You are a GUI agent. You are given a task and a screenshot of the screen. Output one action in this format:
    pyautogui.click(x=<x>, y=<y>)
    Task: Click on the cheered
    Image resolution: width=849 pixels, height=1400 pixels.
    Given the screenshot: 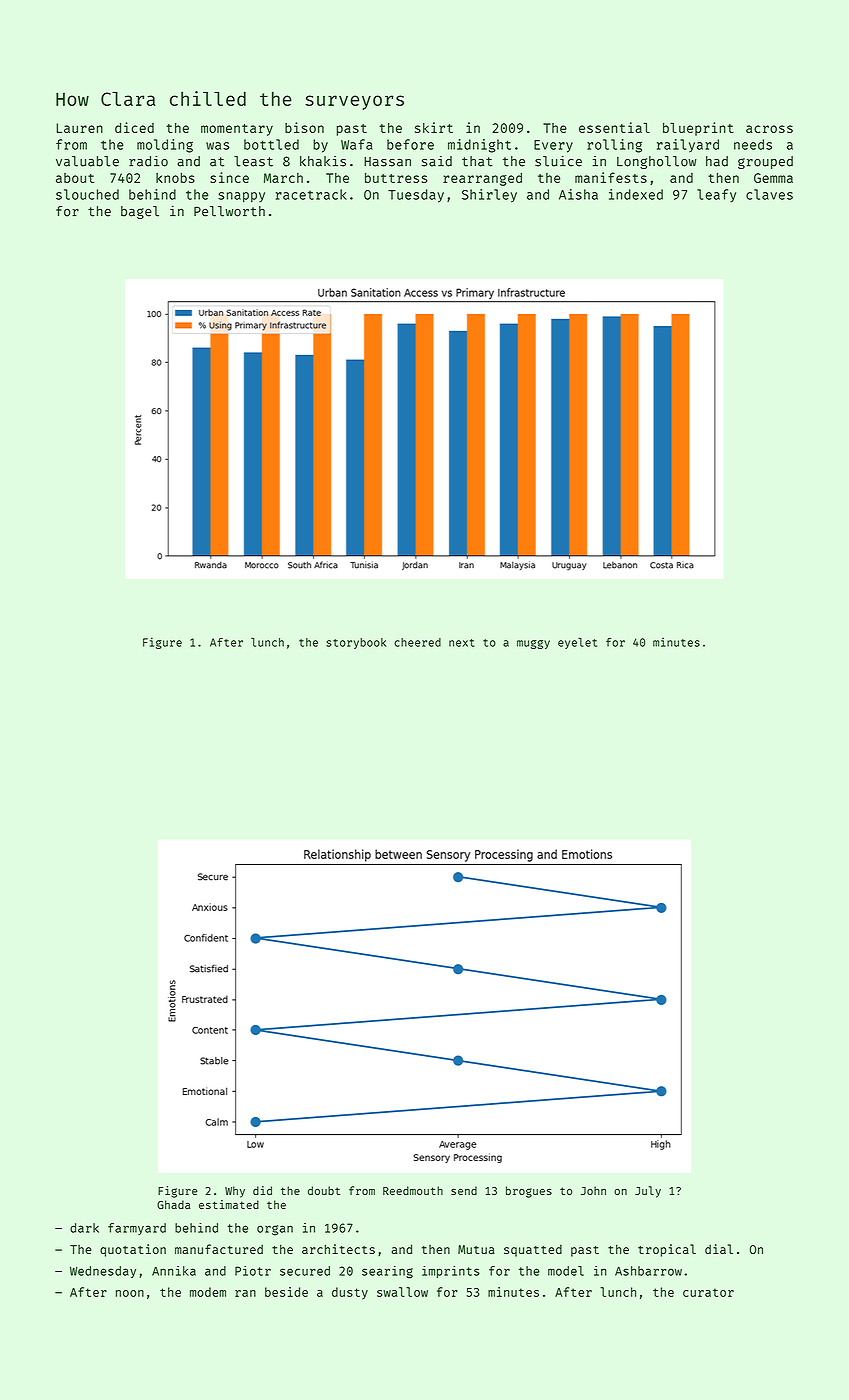 What is the action you would take?
    pyautogui.click(x=417, y=642)
